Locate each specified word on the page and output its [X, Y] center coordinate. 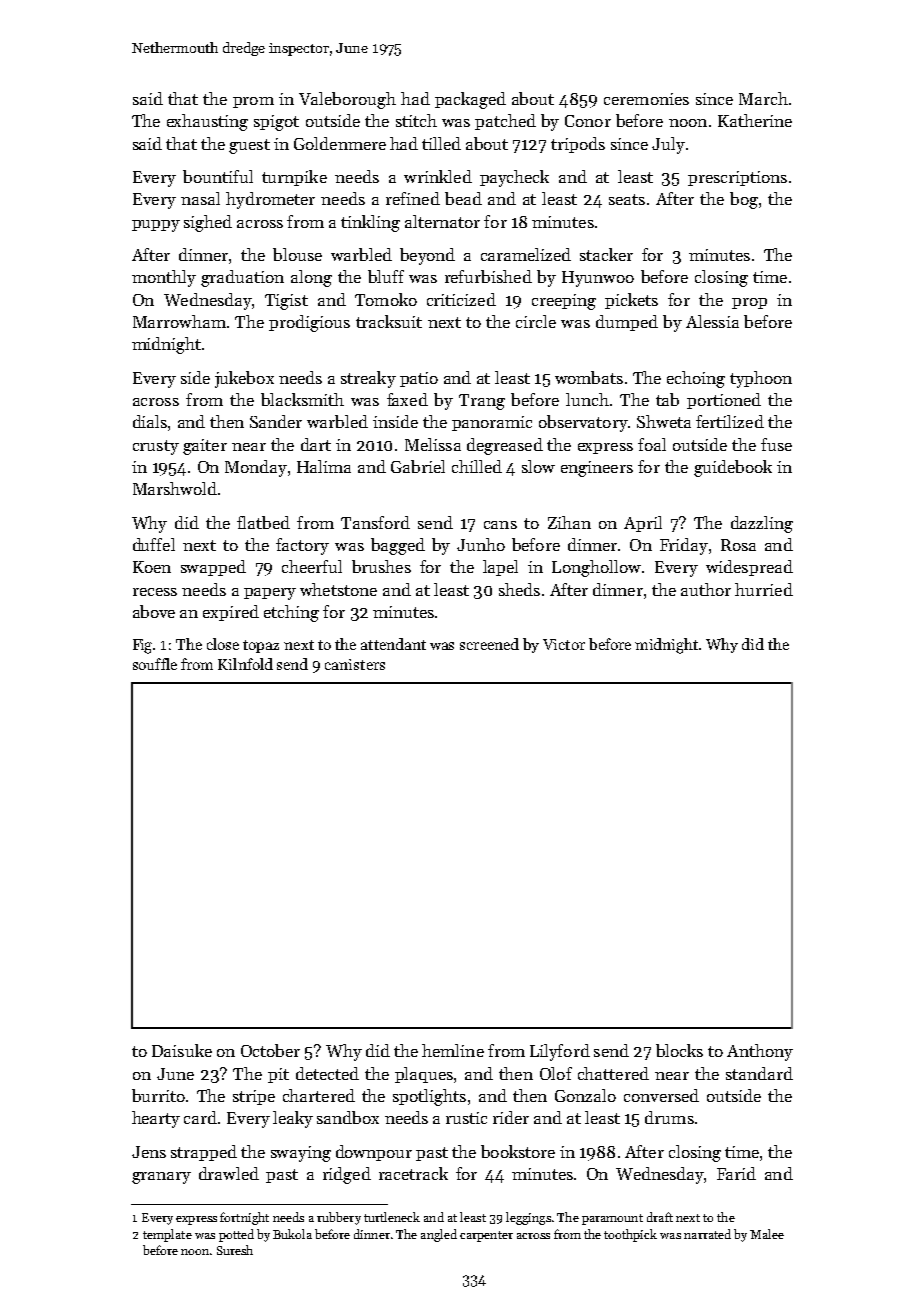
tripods [578, 145]
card [200, 1117]
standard [759, 1073]
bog [744, 200]
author [706, 589]
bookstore [518, 1151]
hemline [453, 1050]
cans [500, 525]
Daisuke [182, 1050]
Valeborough [347, 100]
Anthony [760, 1052]
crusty [156, 447]
